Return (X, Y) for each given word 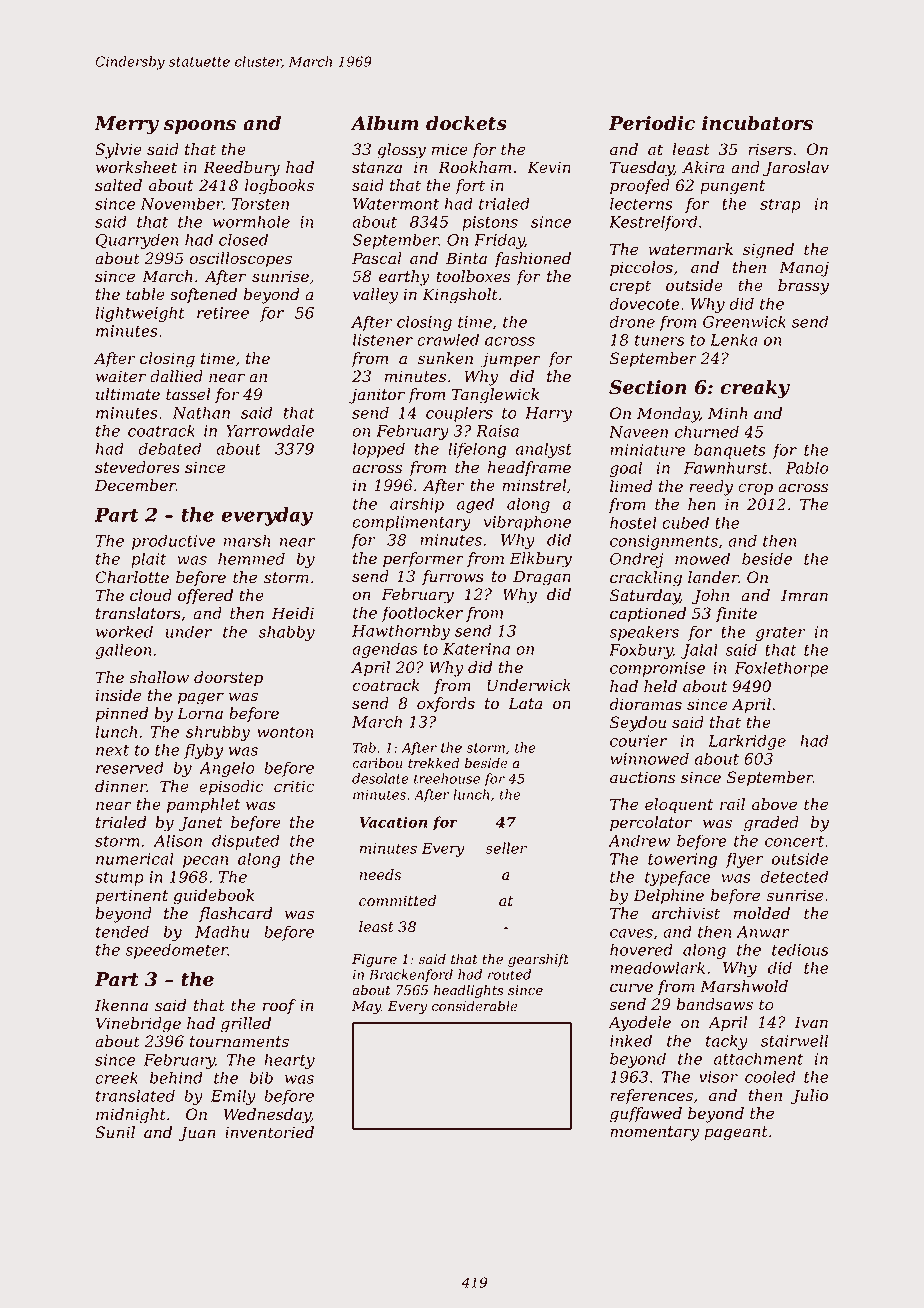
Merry (126, 125)
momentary (654, 1133)
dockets (466, 123)
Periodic (651, 123)
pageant (736, 1133)
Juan (196, 1134)
